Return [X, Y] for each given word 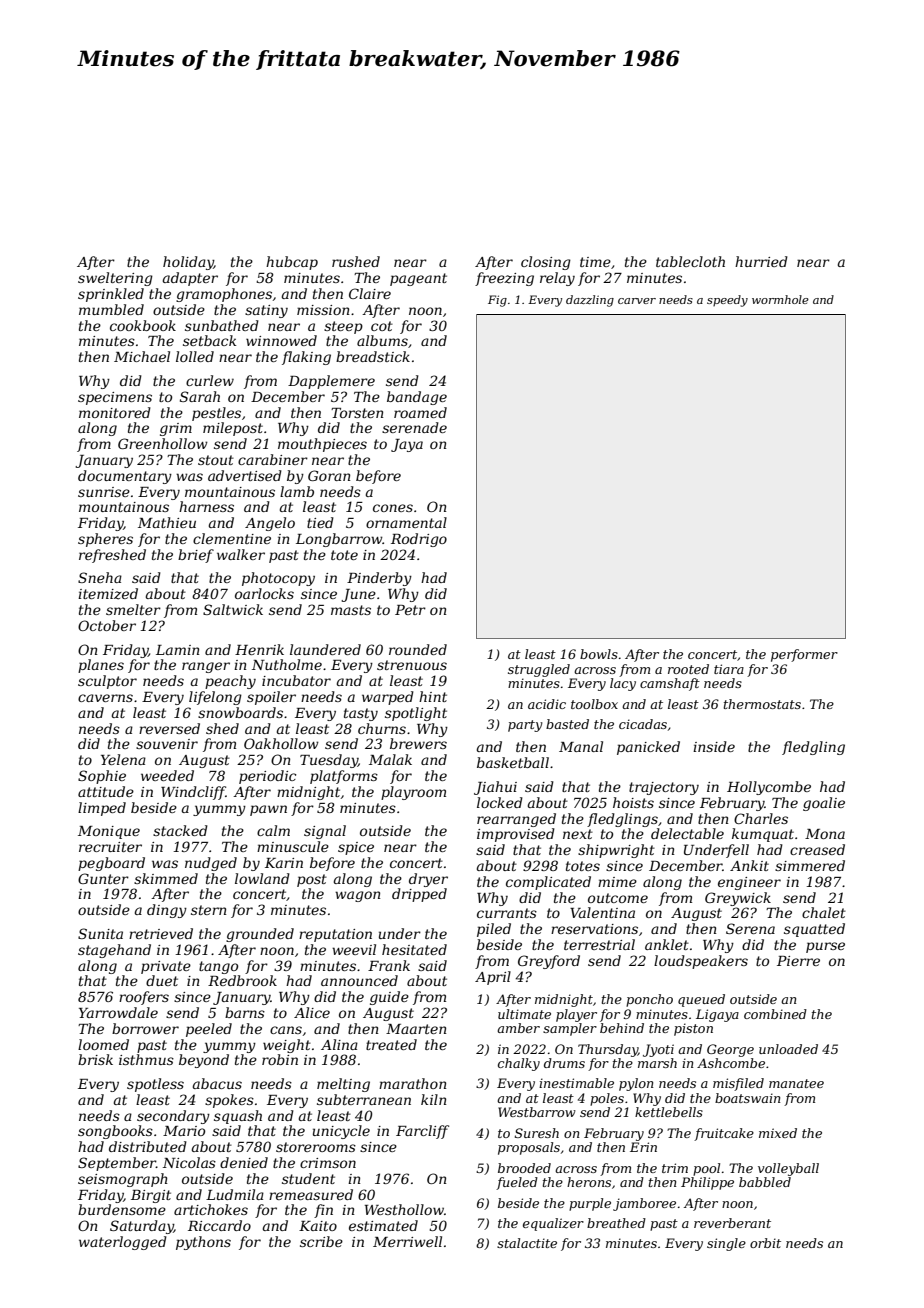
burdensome [122, 1209]
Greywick [738, 899]
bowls [599, 654]
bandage [417, 398]
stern [209, 910]
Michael [142, 356]
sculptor [107, 682]
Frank [389, 965]
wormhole [780, 299]
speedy [727, 301]
